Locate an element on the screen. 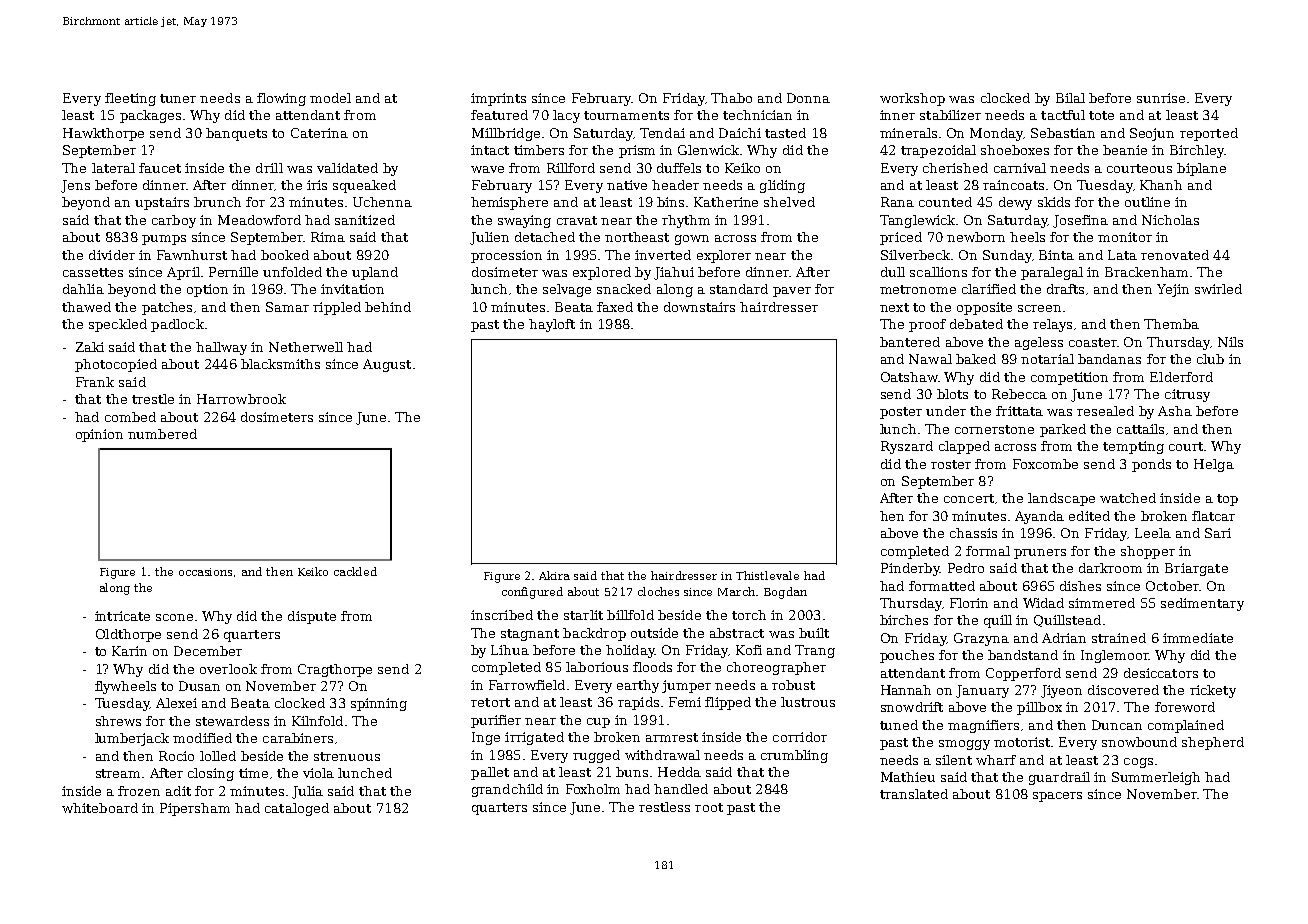 Image resolution: width=1308 pixels, height=924 pixels. whiteboard is located at coordinates (100, 808).
